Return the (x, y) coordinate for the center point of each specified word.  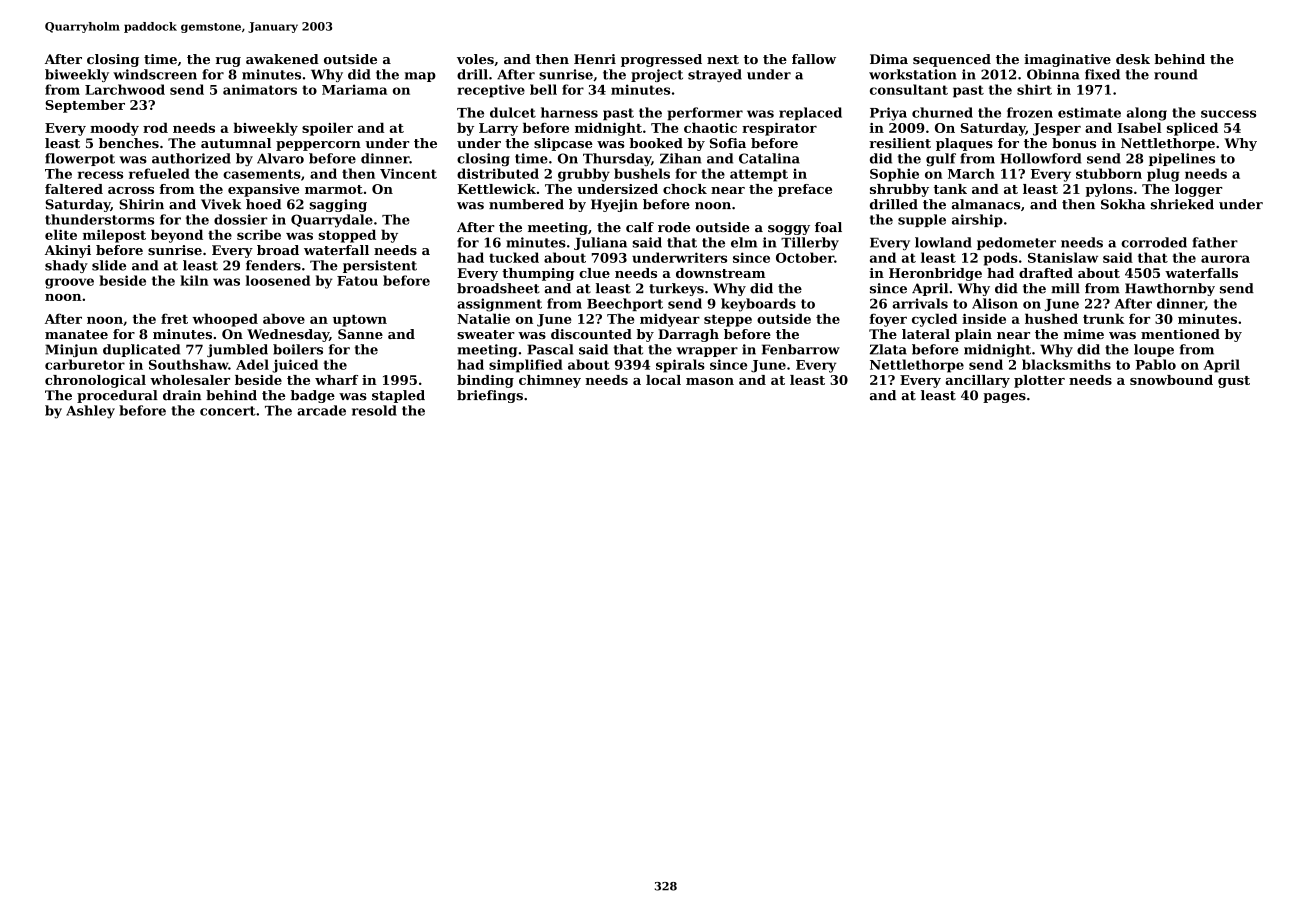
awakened (282, 59)
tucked (514, 257)
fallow (814, 59)
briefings (490, 396)
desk (1133, 59)
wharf (336, 380)
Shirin (141, 204)
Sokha (1123, 204)
